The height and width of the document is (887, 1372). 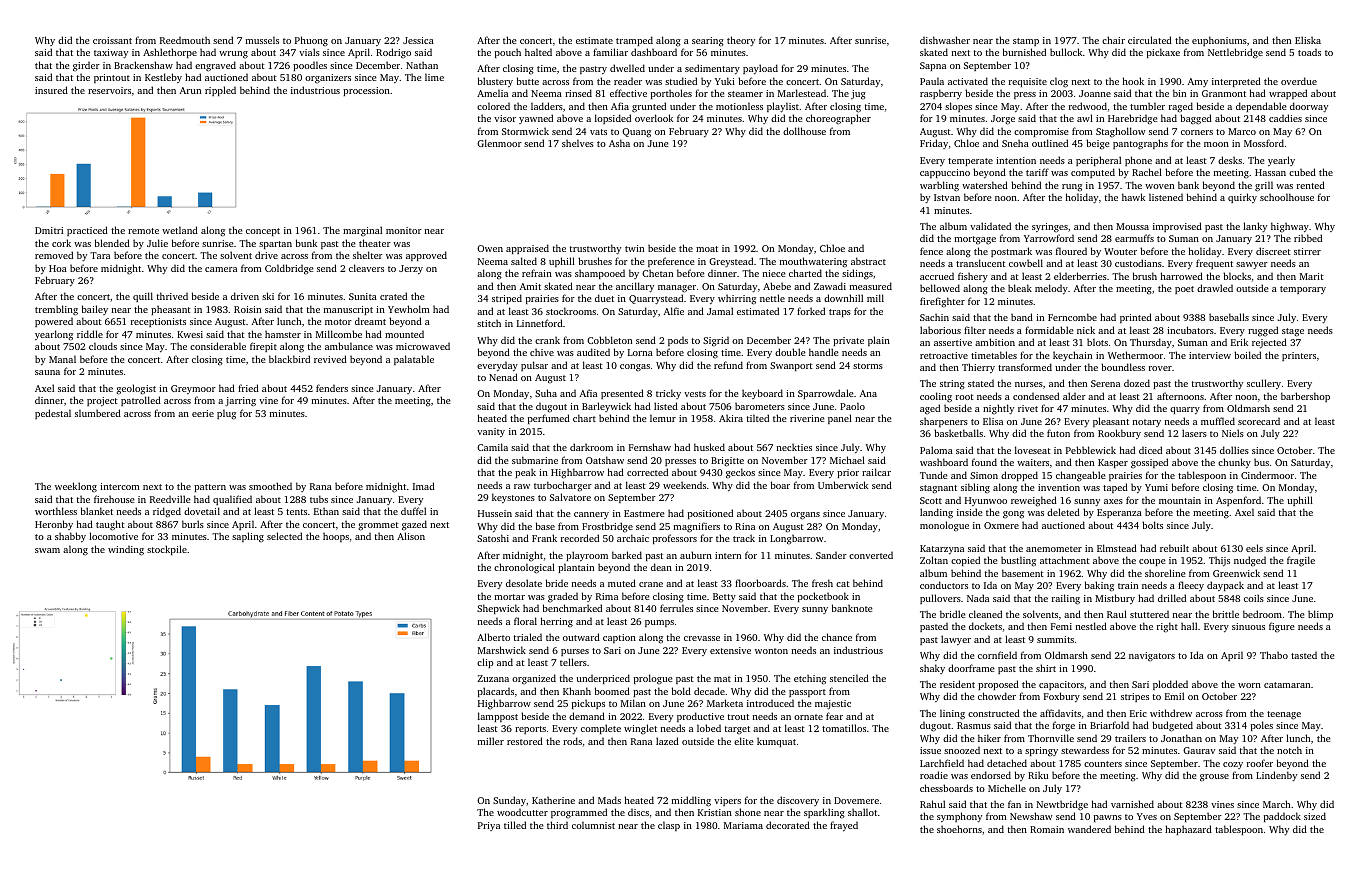 What do you see at coordinates (53, 414) in the document?
I see `pedestal` at bounding box center [53, 414].
